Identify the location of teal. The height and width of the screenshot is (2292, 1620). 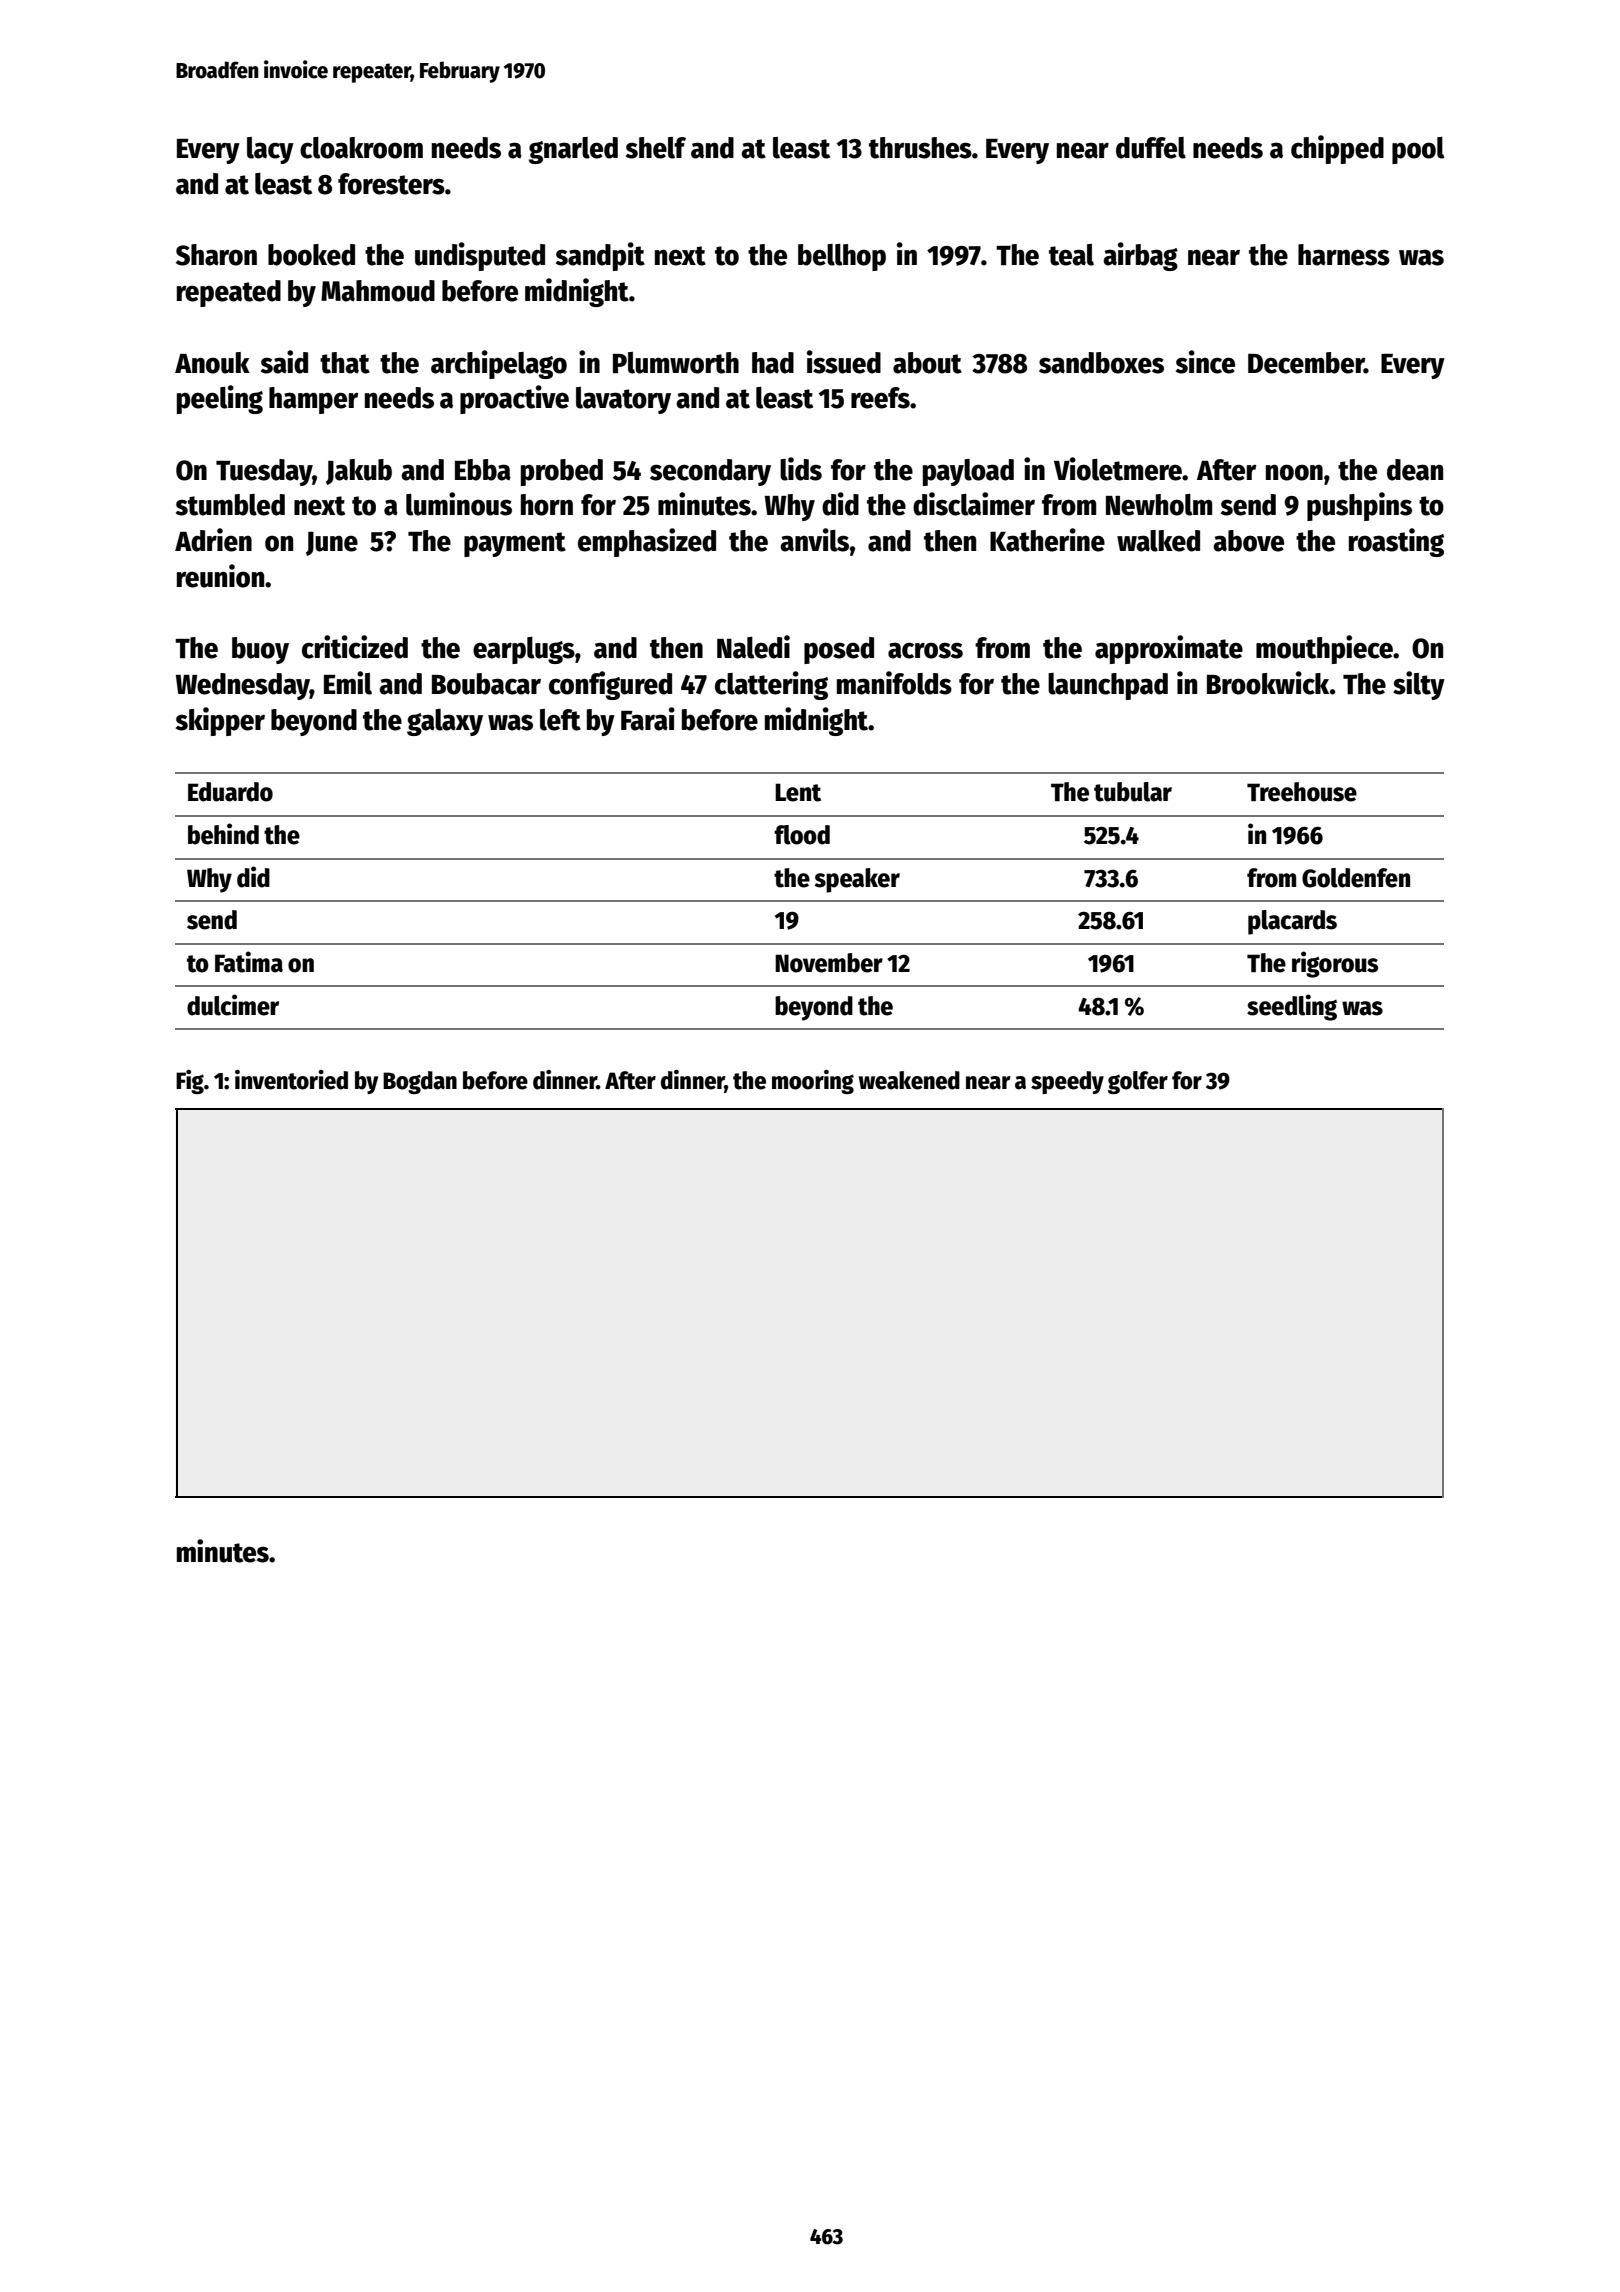
(1071, 255).
